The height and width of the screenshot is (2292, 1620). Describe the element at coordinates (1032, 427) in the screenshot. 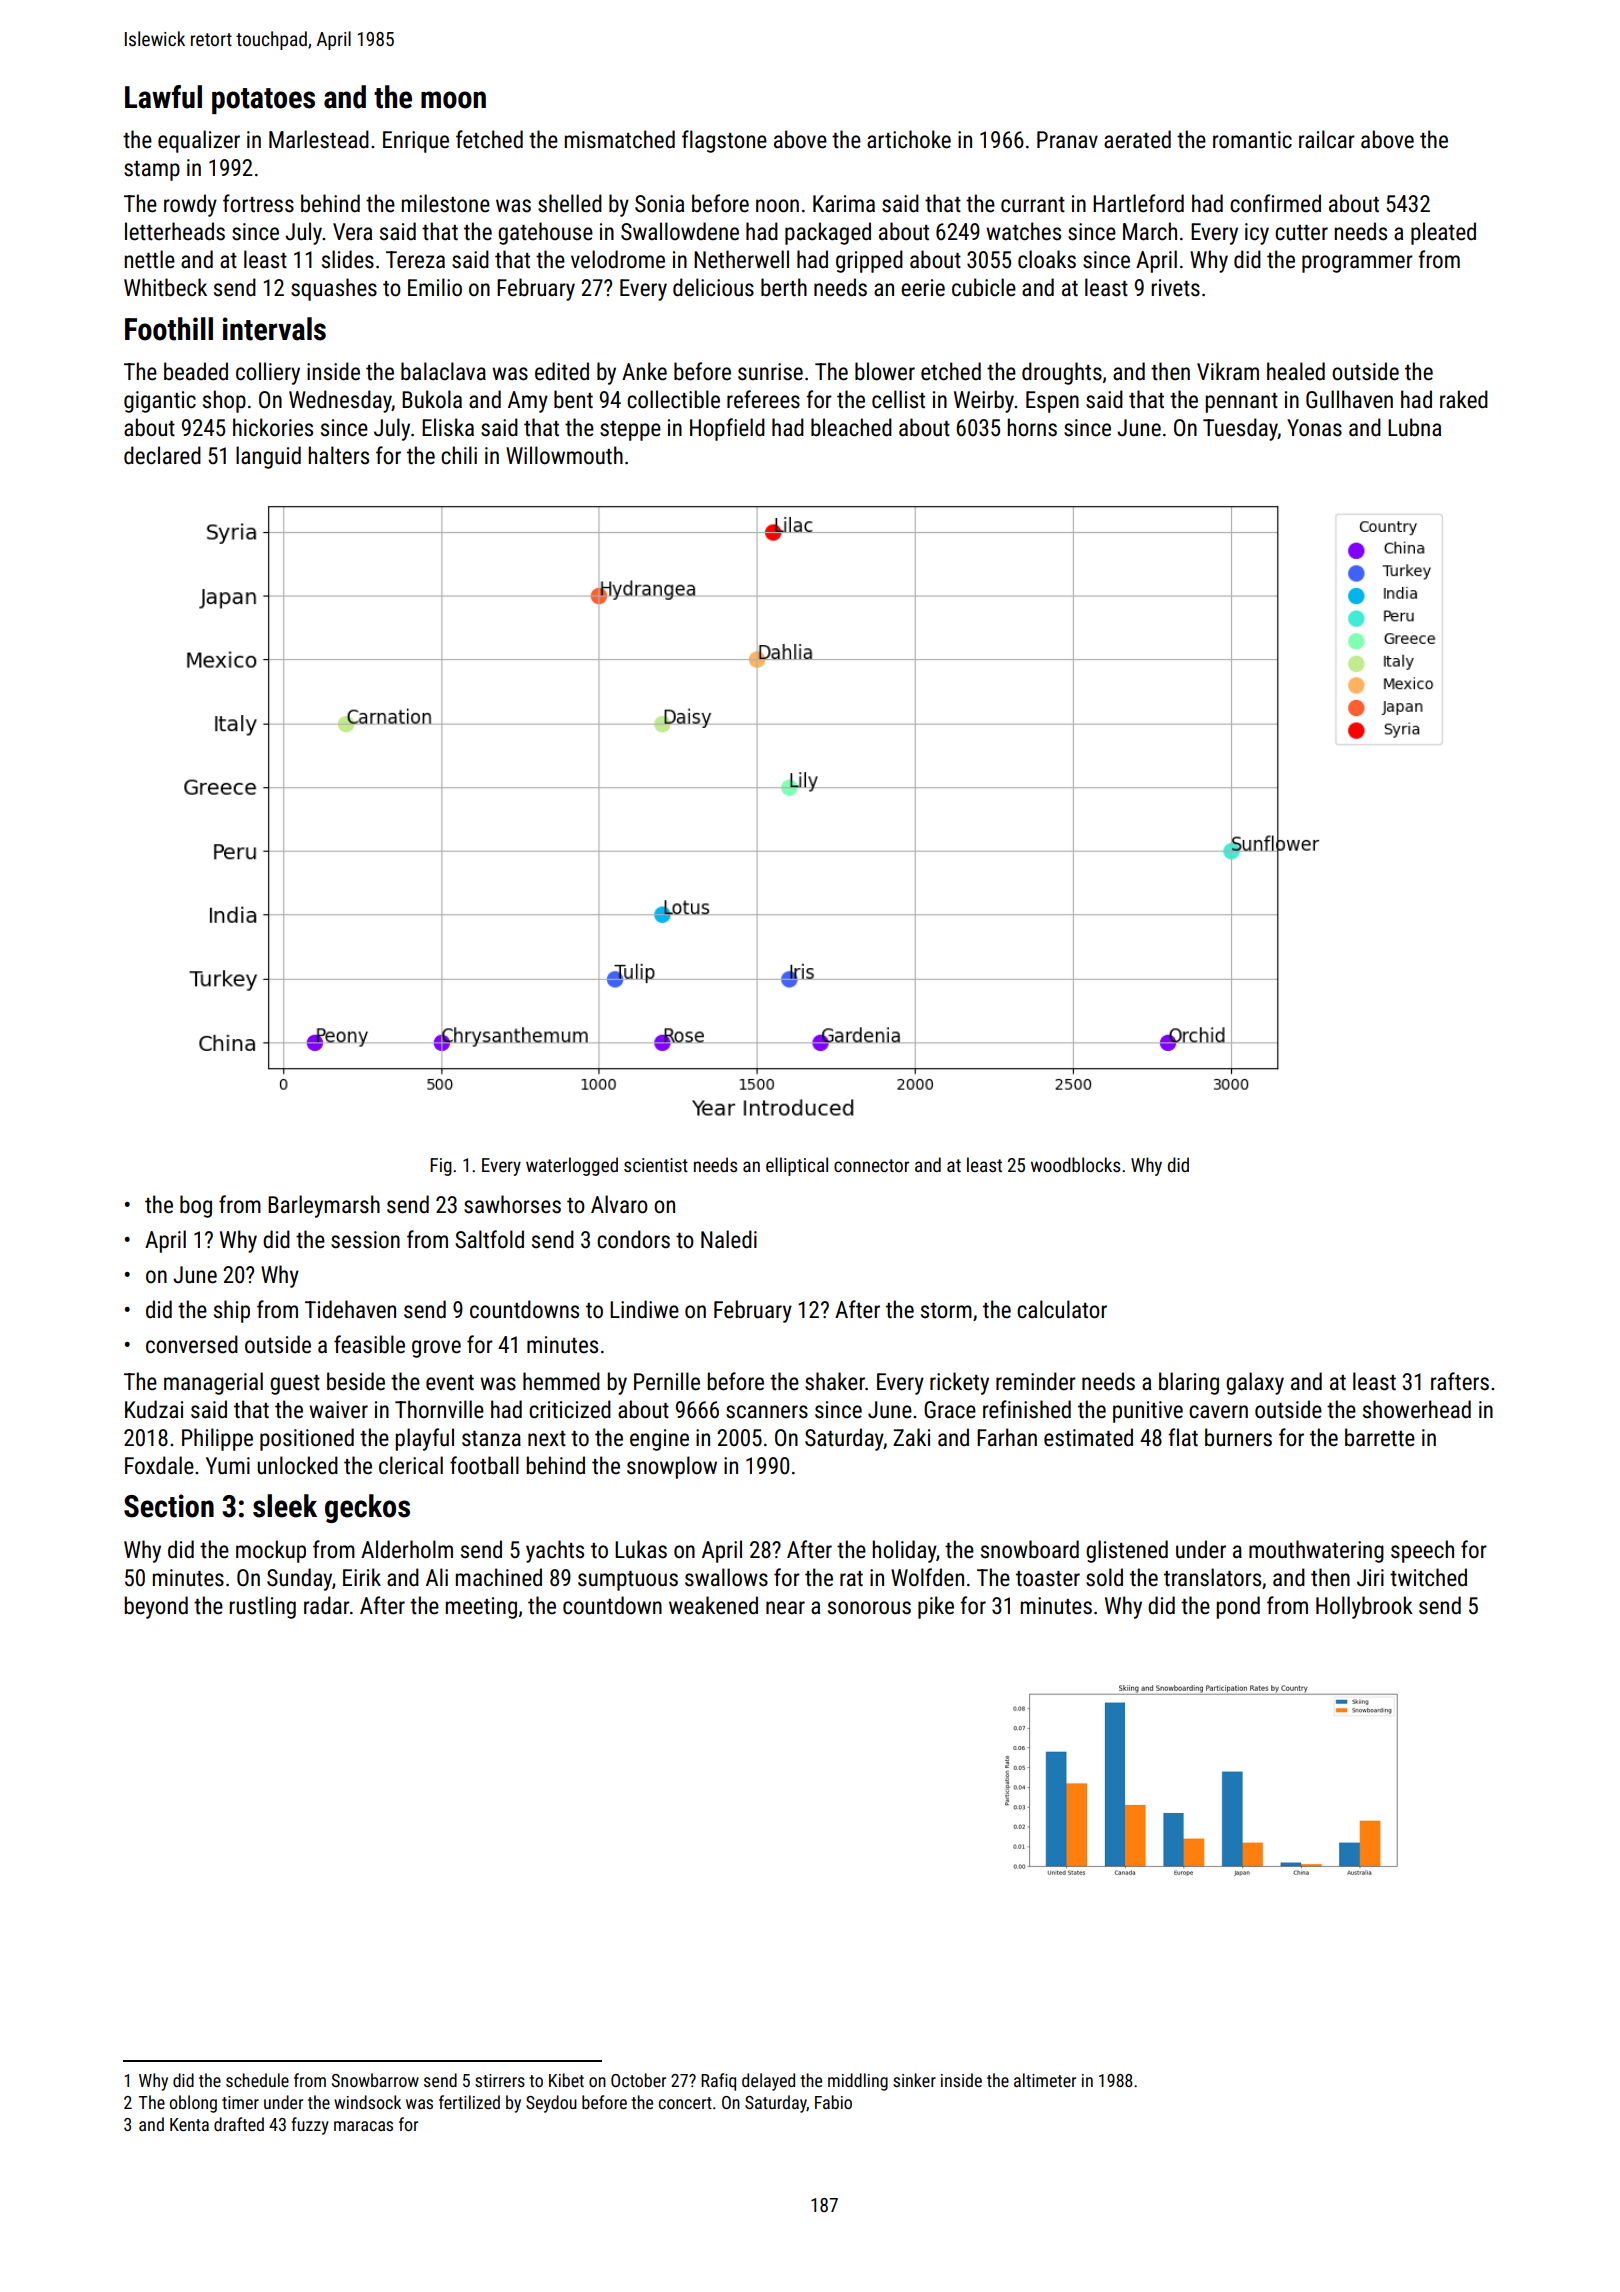

I see `horns` at that location.
